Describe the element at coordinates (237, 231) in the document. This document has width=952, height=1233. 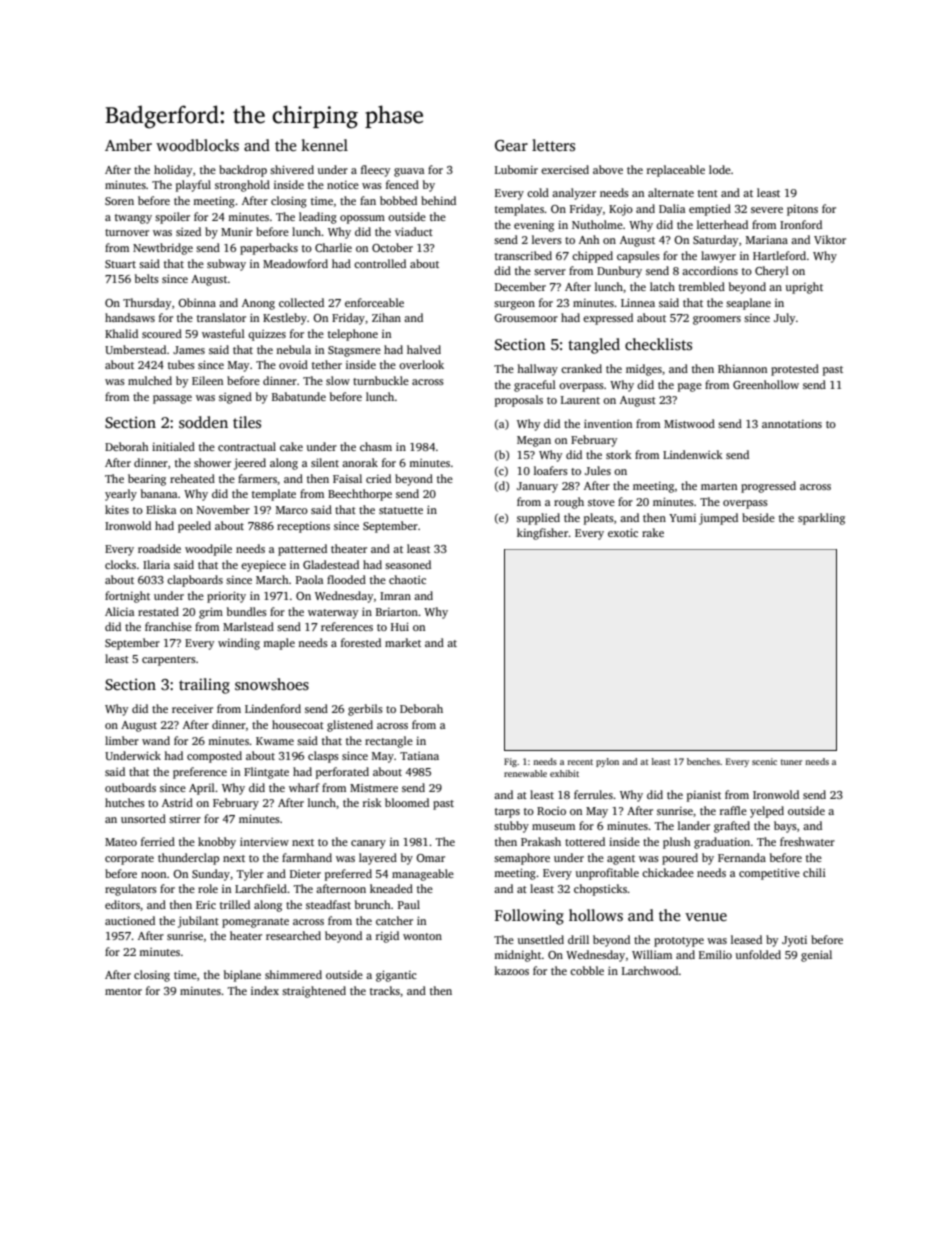
I see `Munir` at that location.
